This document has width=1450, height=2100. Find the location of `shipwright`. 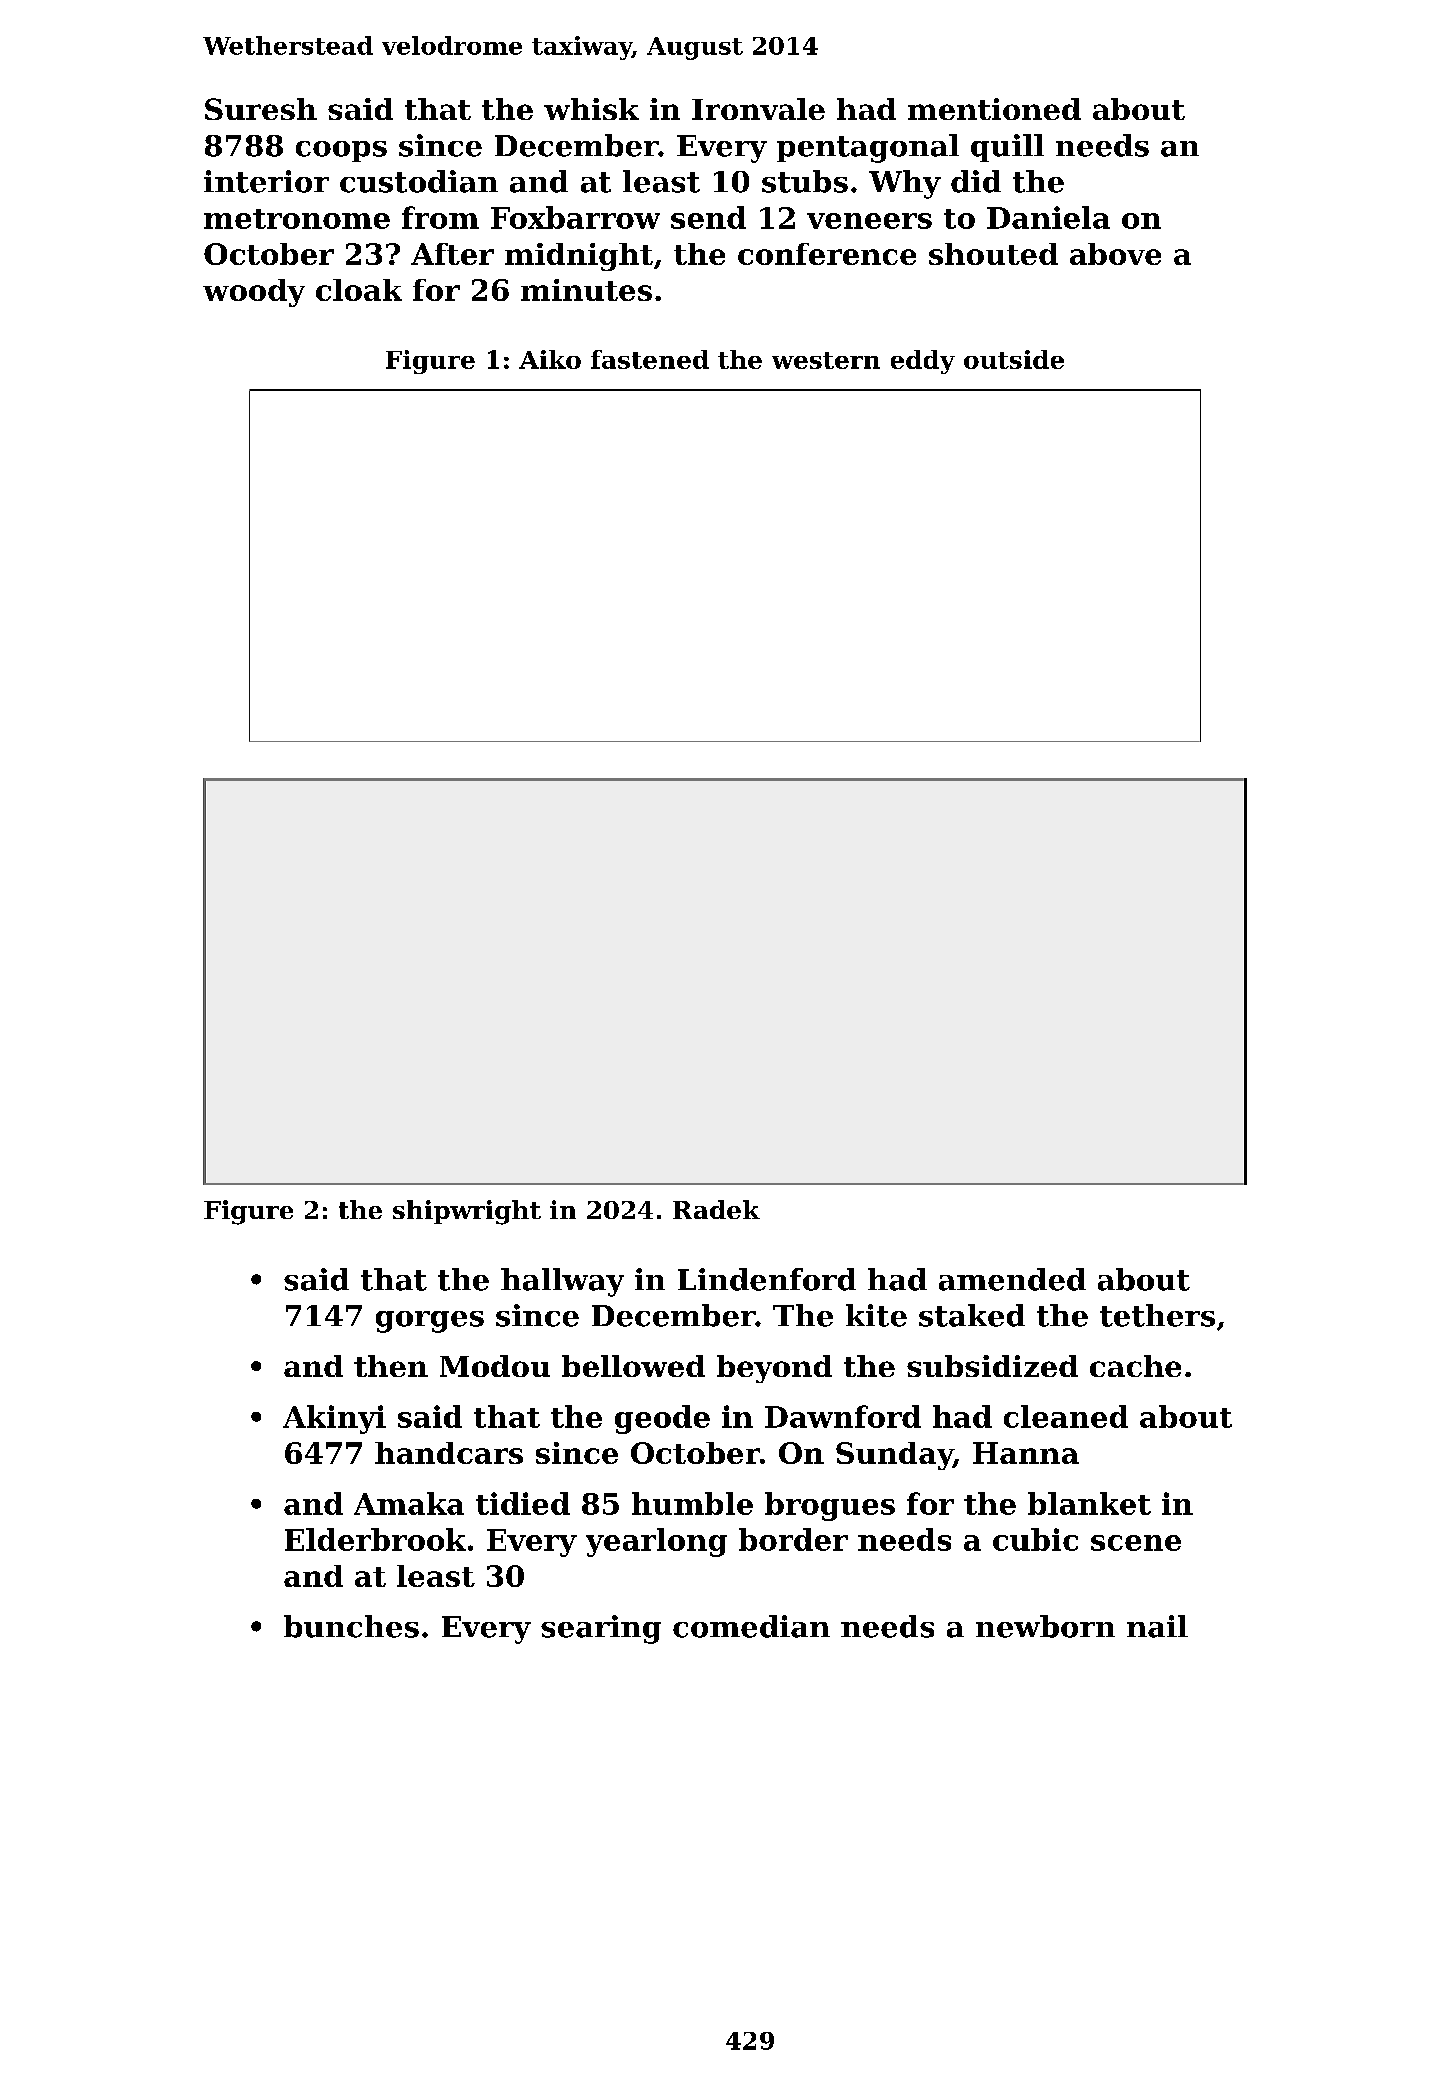

shipwright is located at coordinates (467, 1212).
